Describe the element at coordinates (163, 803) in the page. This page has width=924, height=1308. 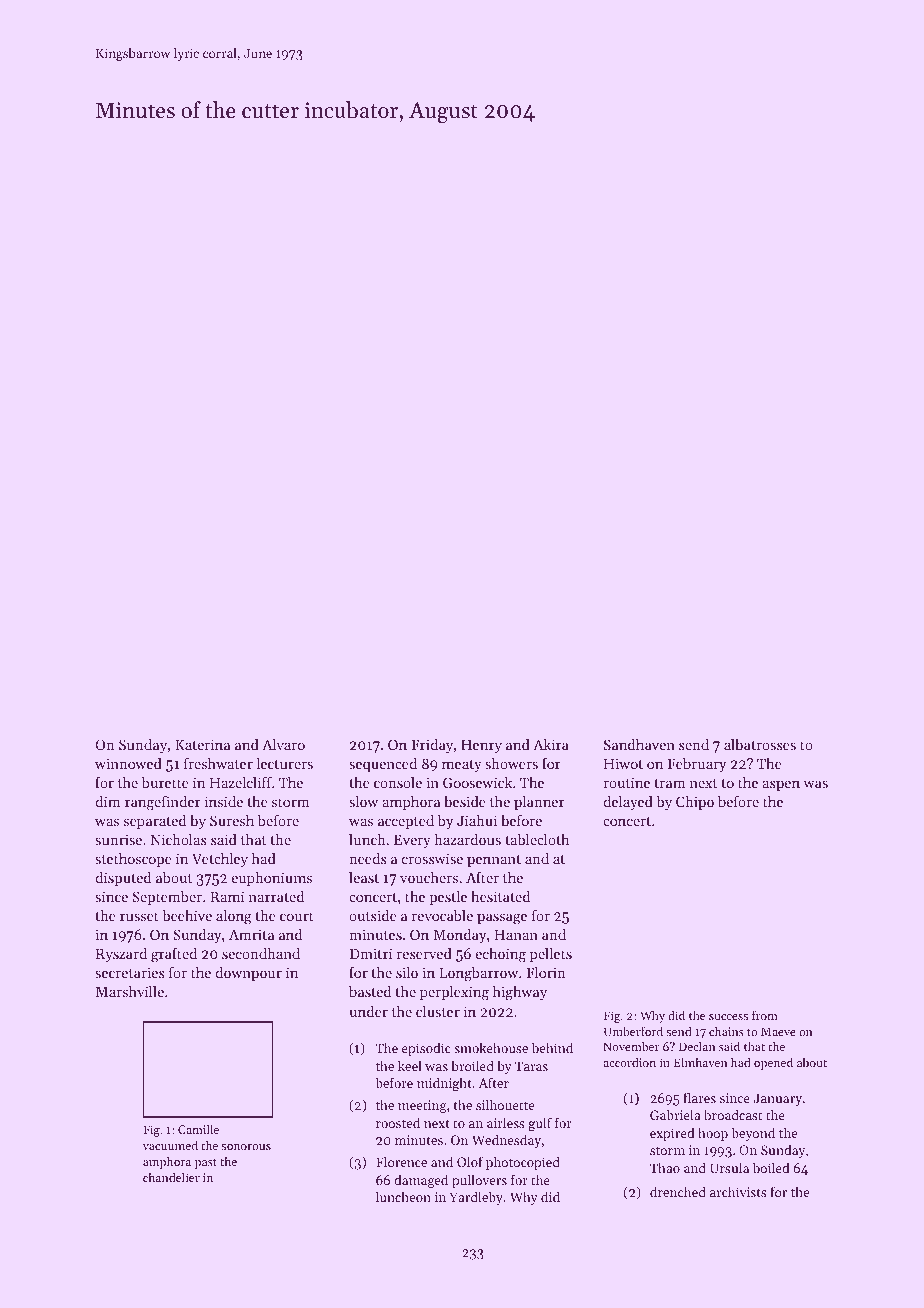
I see `rangefinder` at that location.
